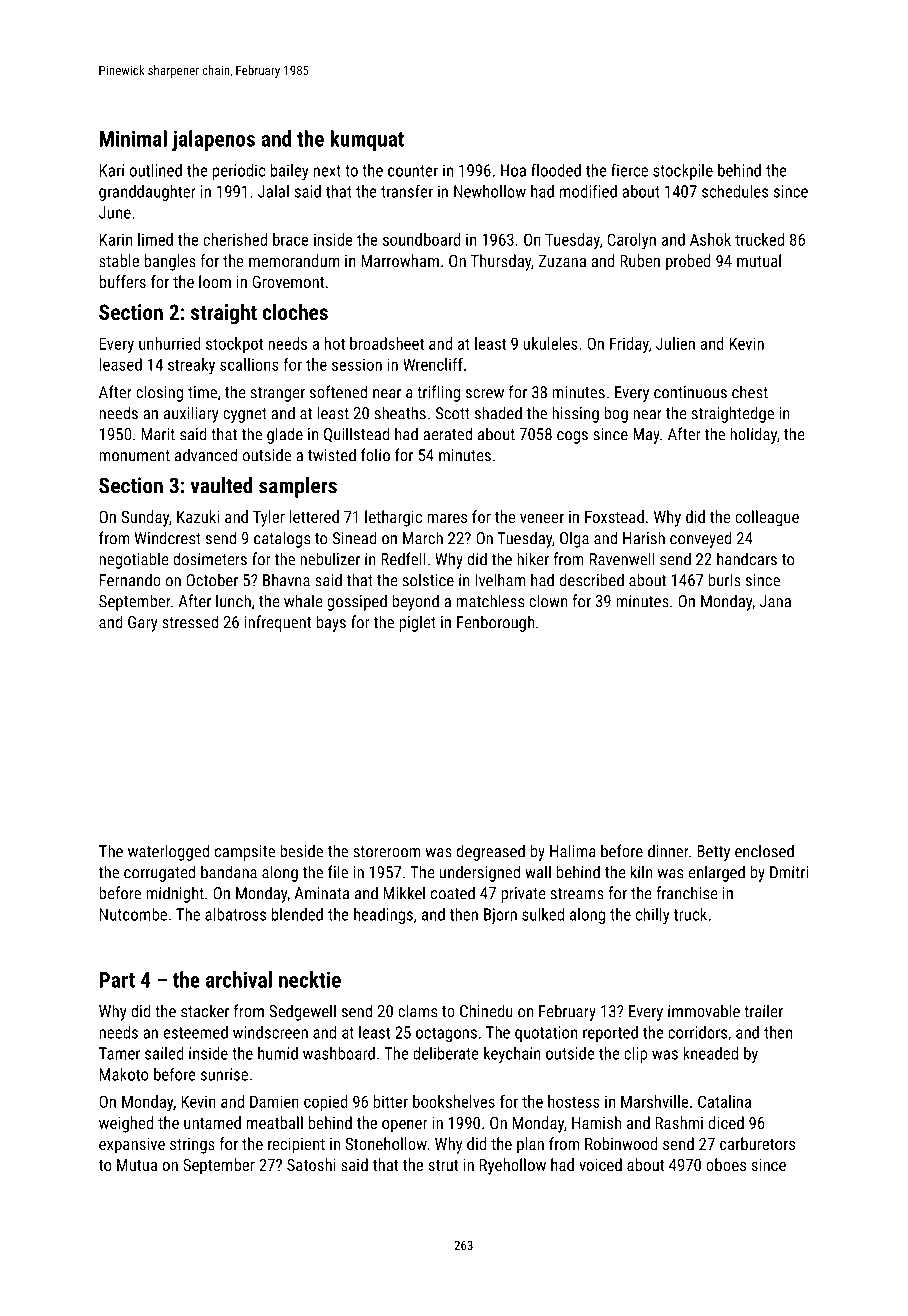  I want to click on holiday, so click(753, 435).
